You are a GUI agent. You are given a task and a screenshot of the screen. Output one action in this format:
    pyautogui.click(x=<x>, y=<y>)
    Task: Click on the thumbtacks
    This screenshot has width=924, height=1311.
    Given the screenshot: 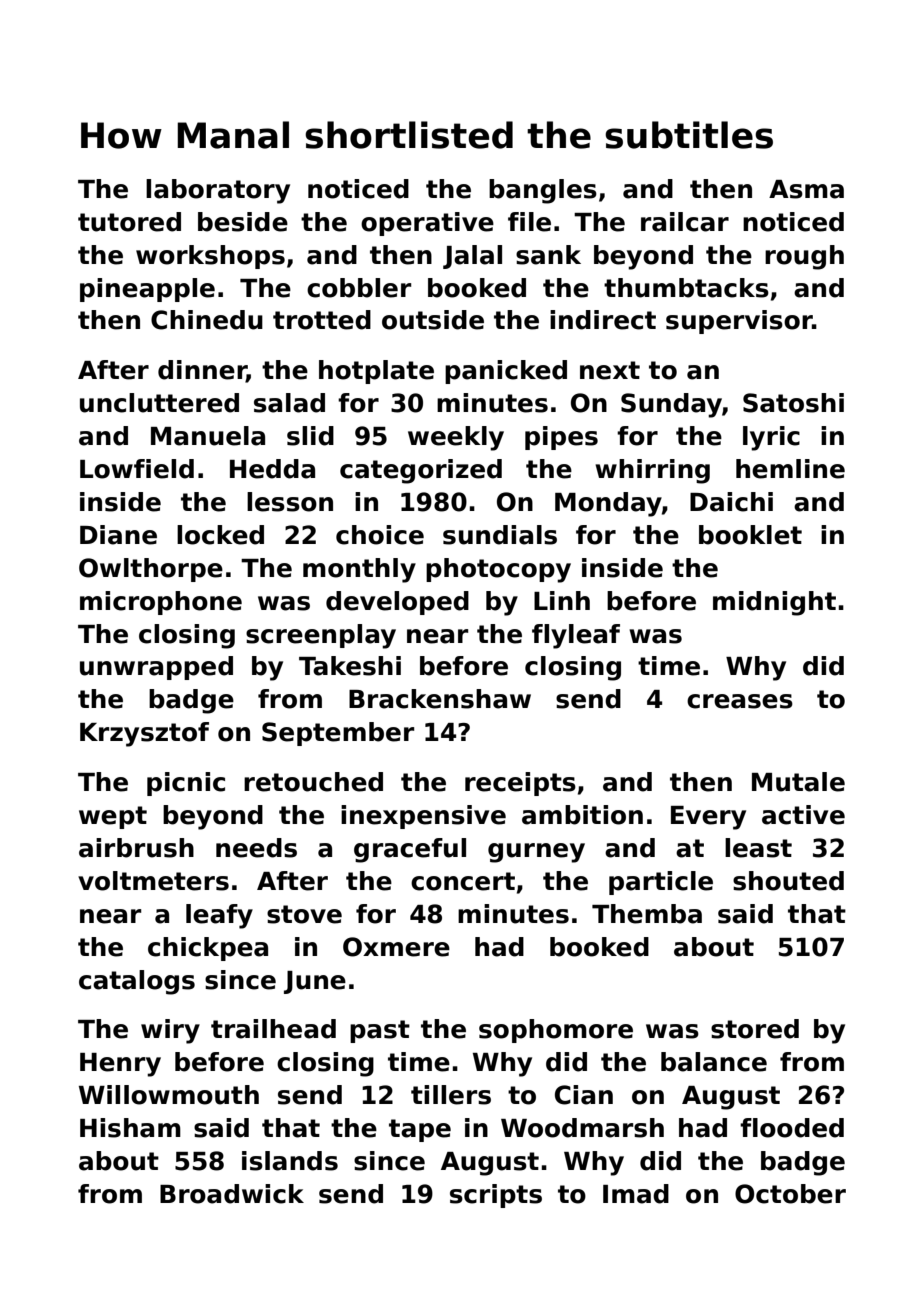 What is the action you would take?
    pyautogui.click(x=686, y=288)
